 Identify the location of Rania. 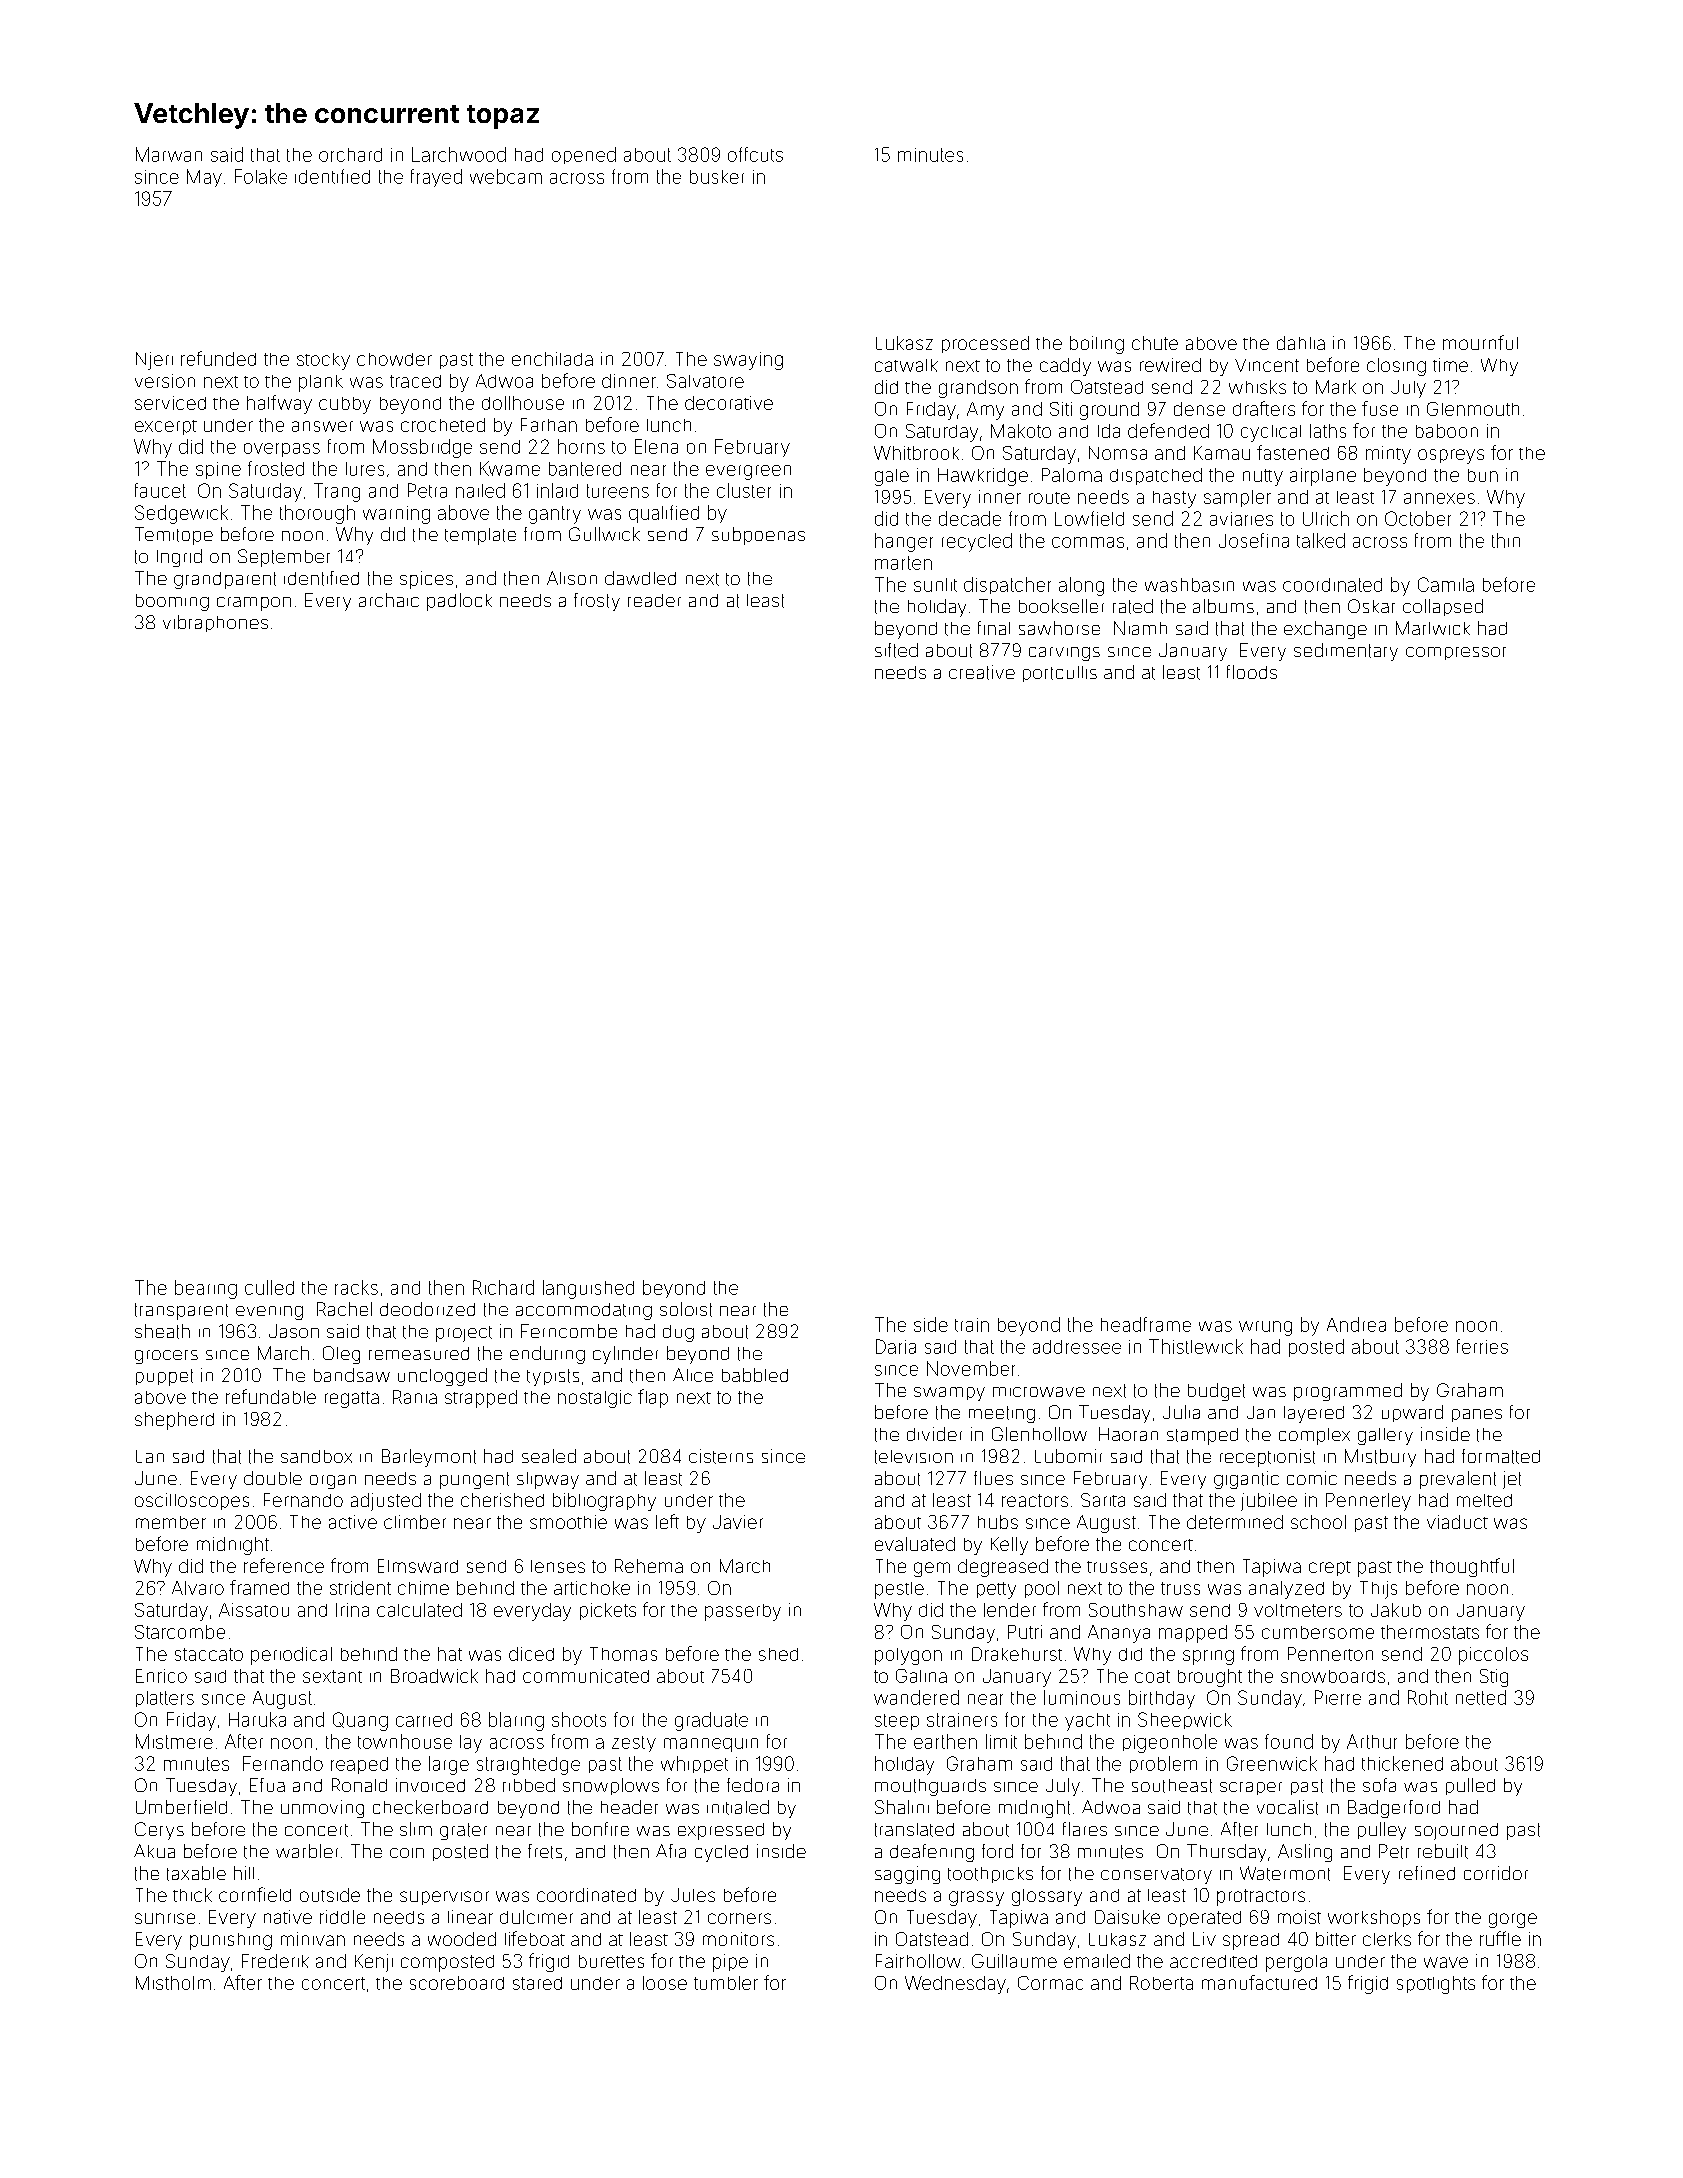
(415, 1397).
